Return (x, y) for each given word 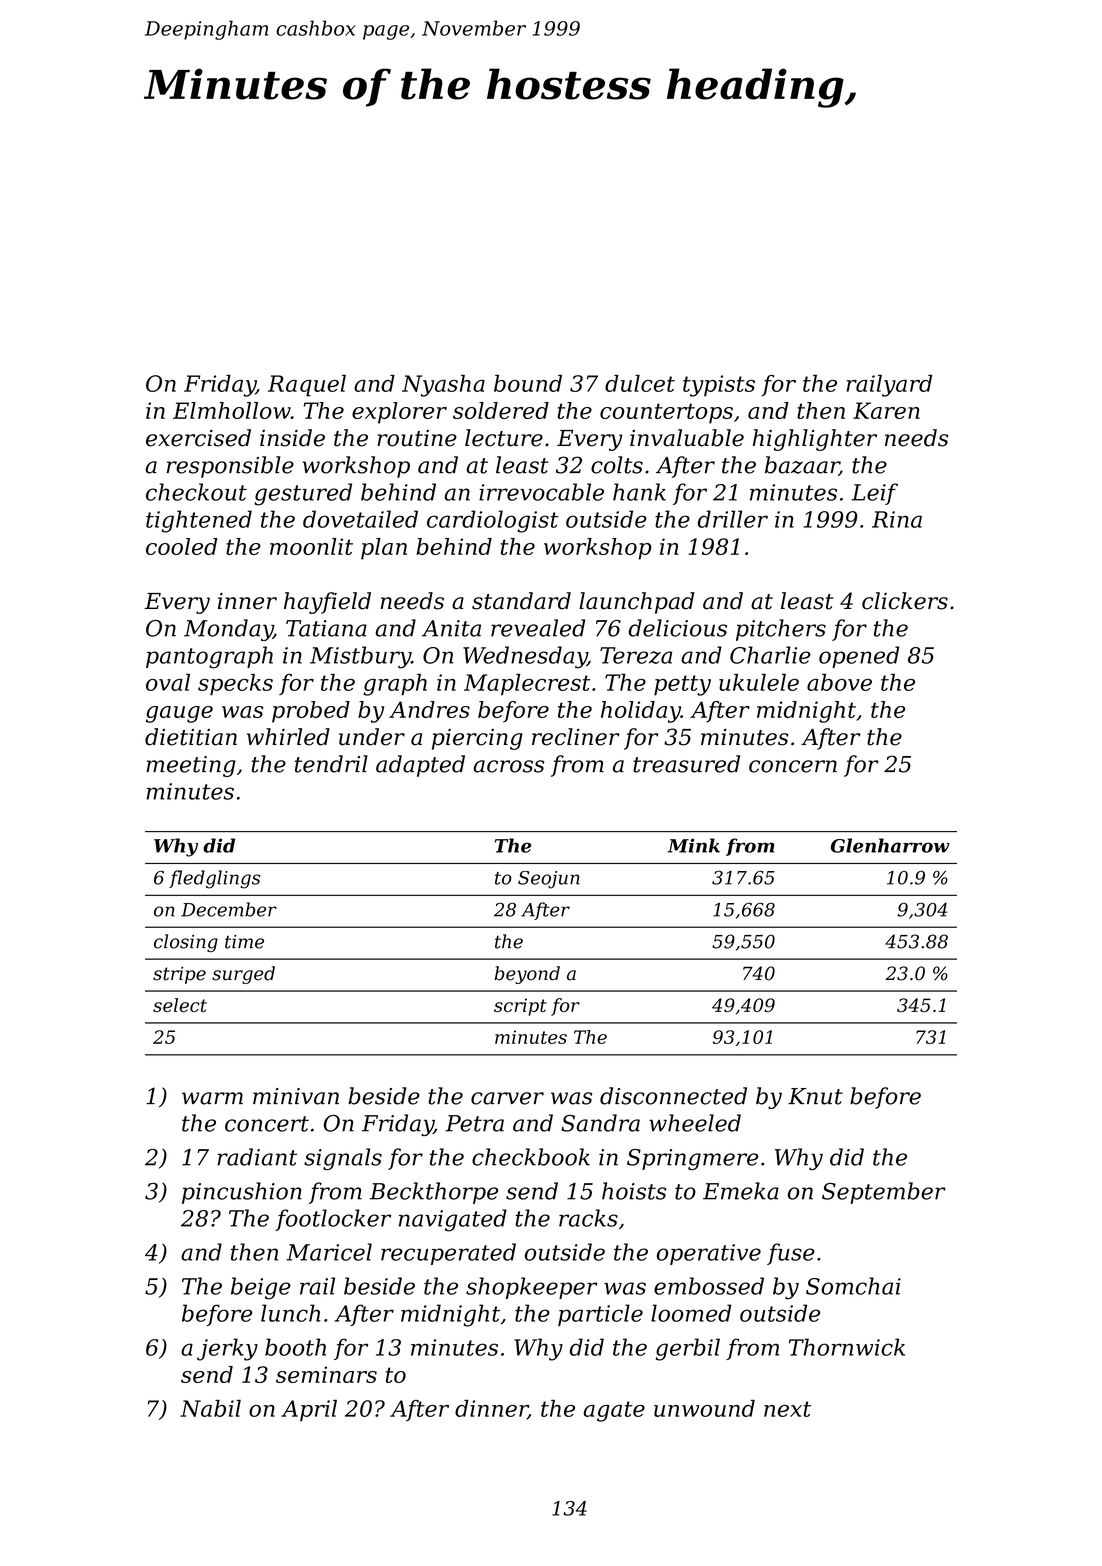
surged (243, 975)
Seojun (549, 880)
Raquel (307, 386)
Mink (694, 845)
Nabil (210, 1408)
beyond (527, 975)
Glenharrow (890, 845)
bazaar (802, 466)
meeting (191, 766)
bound (528, 383)
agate (614, 1411)
